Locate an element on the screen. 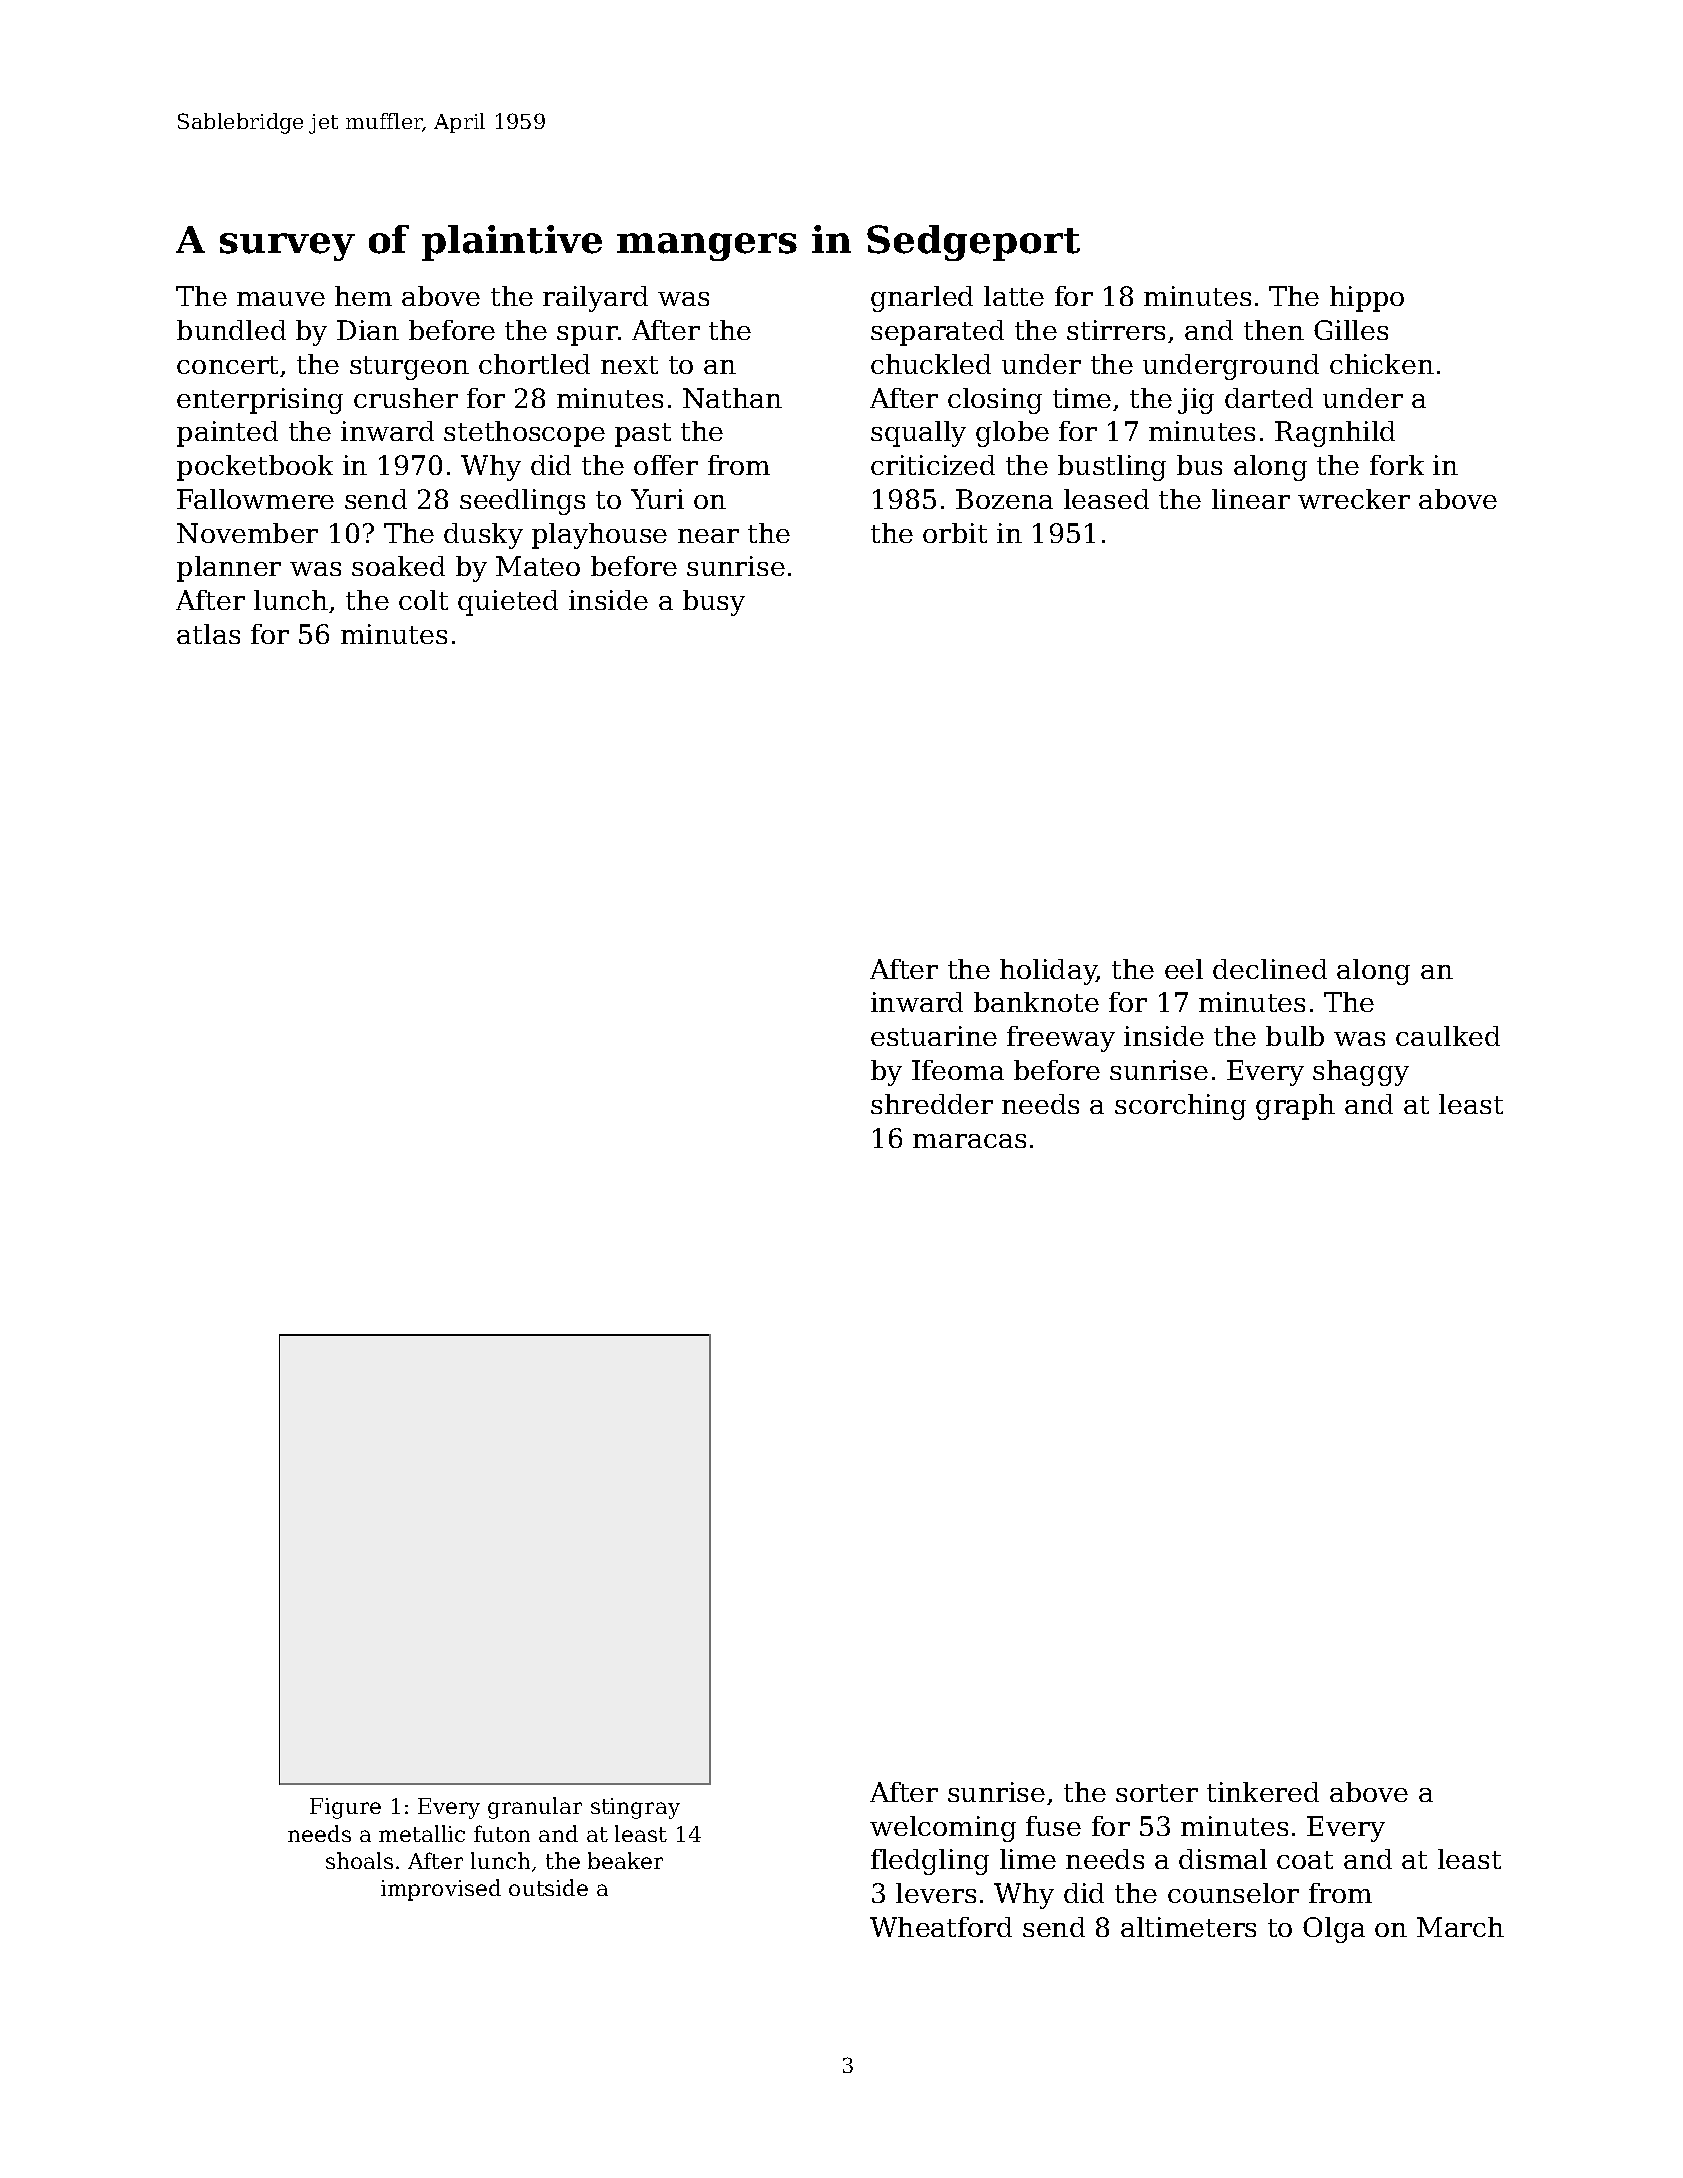  Figure is located at coordinates (345, 1808).
